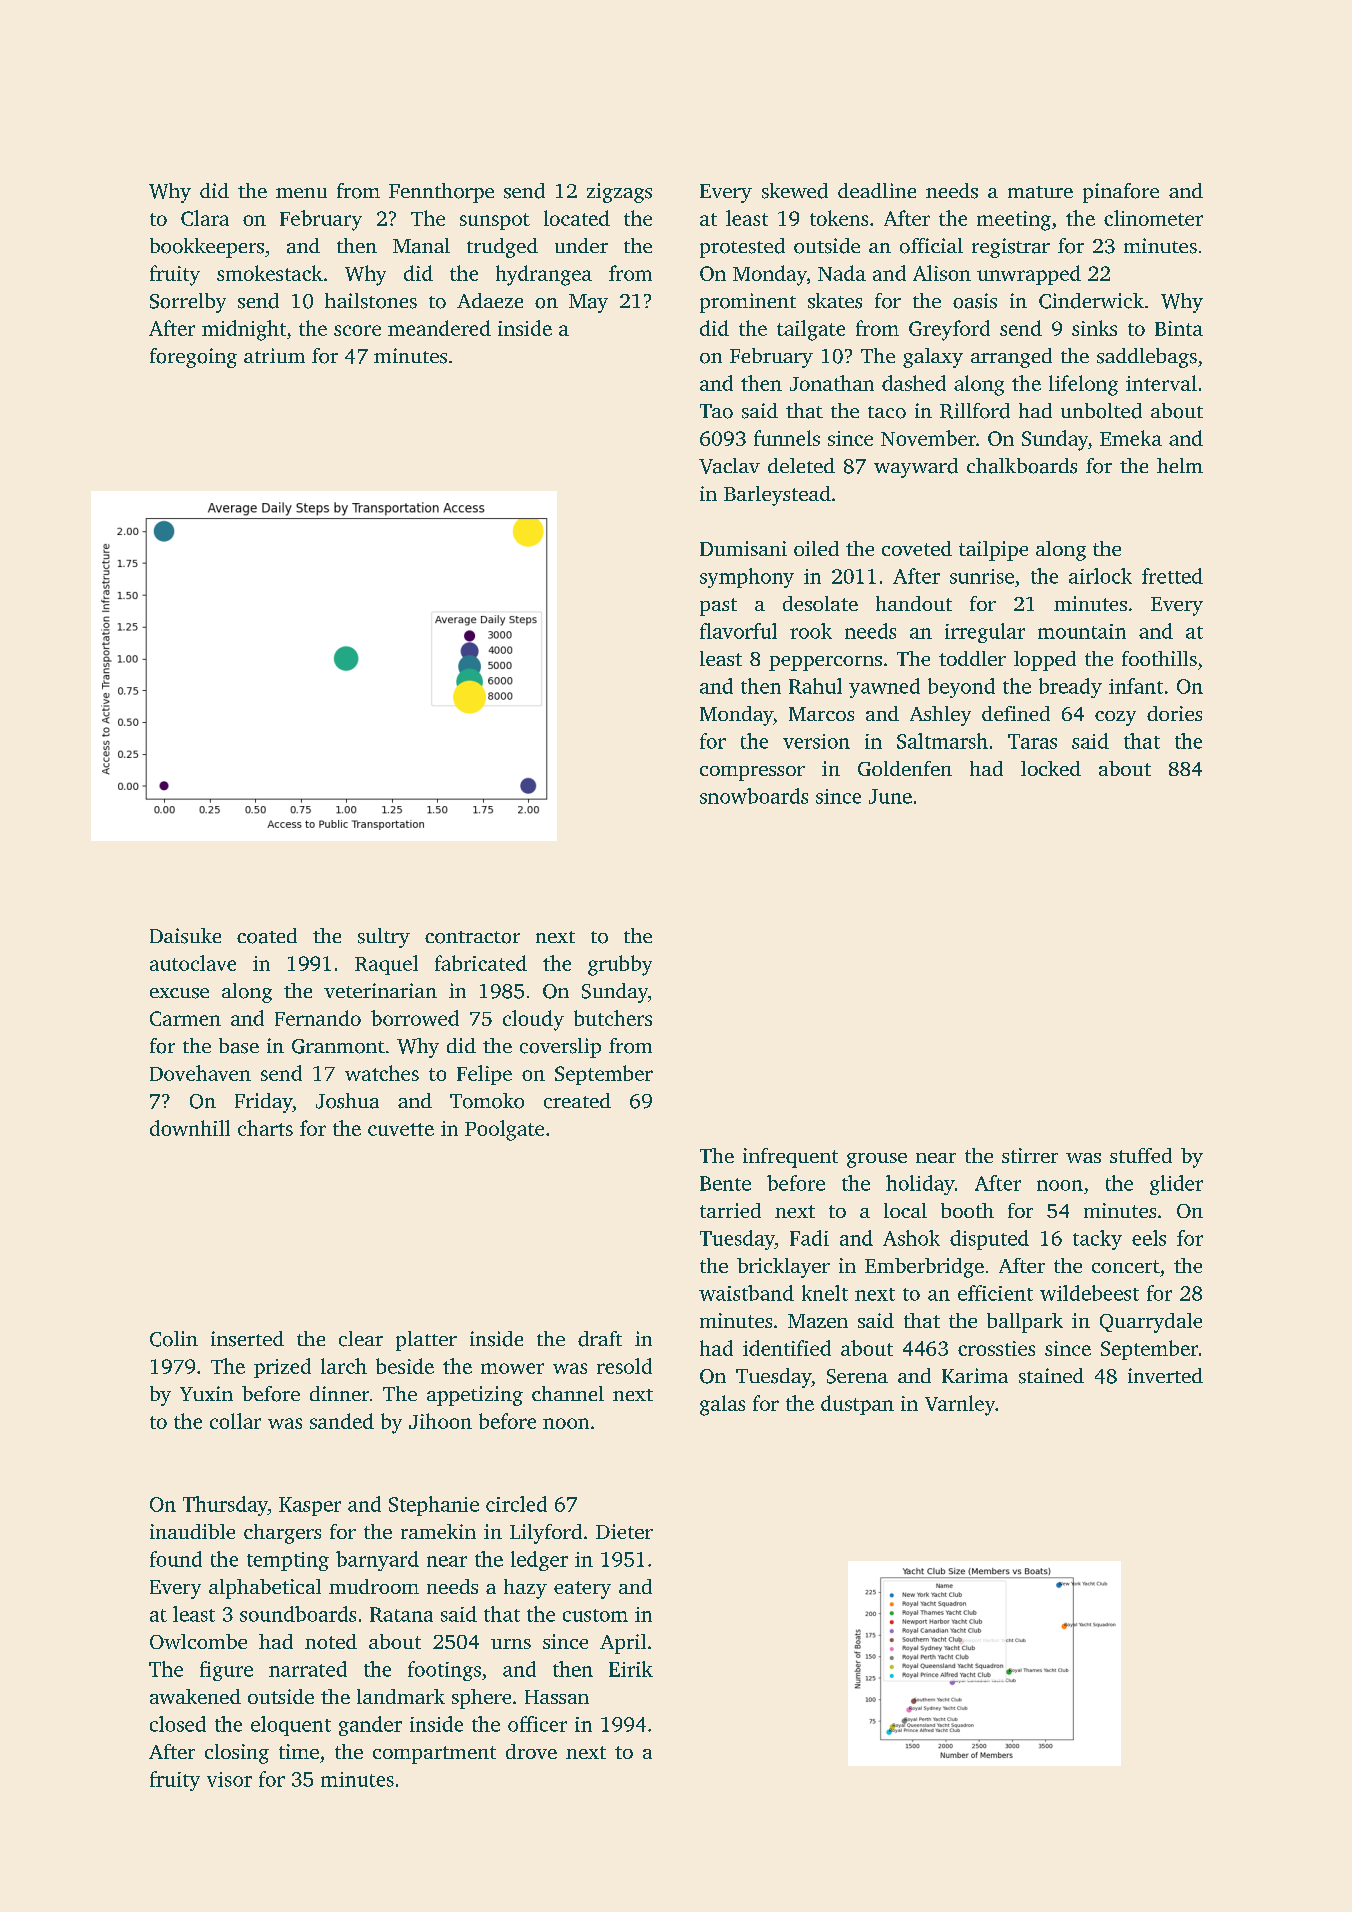 The width and height of the image is (1352, 1912). Describe the element at coordinates (722, 1405) in the image. I see `galas` at that location.
